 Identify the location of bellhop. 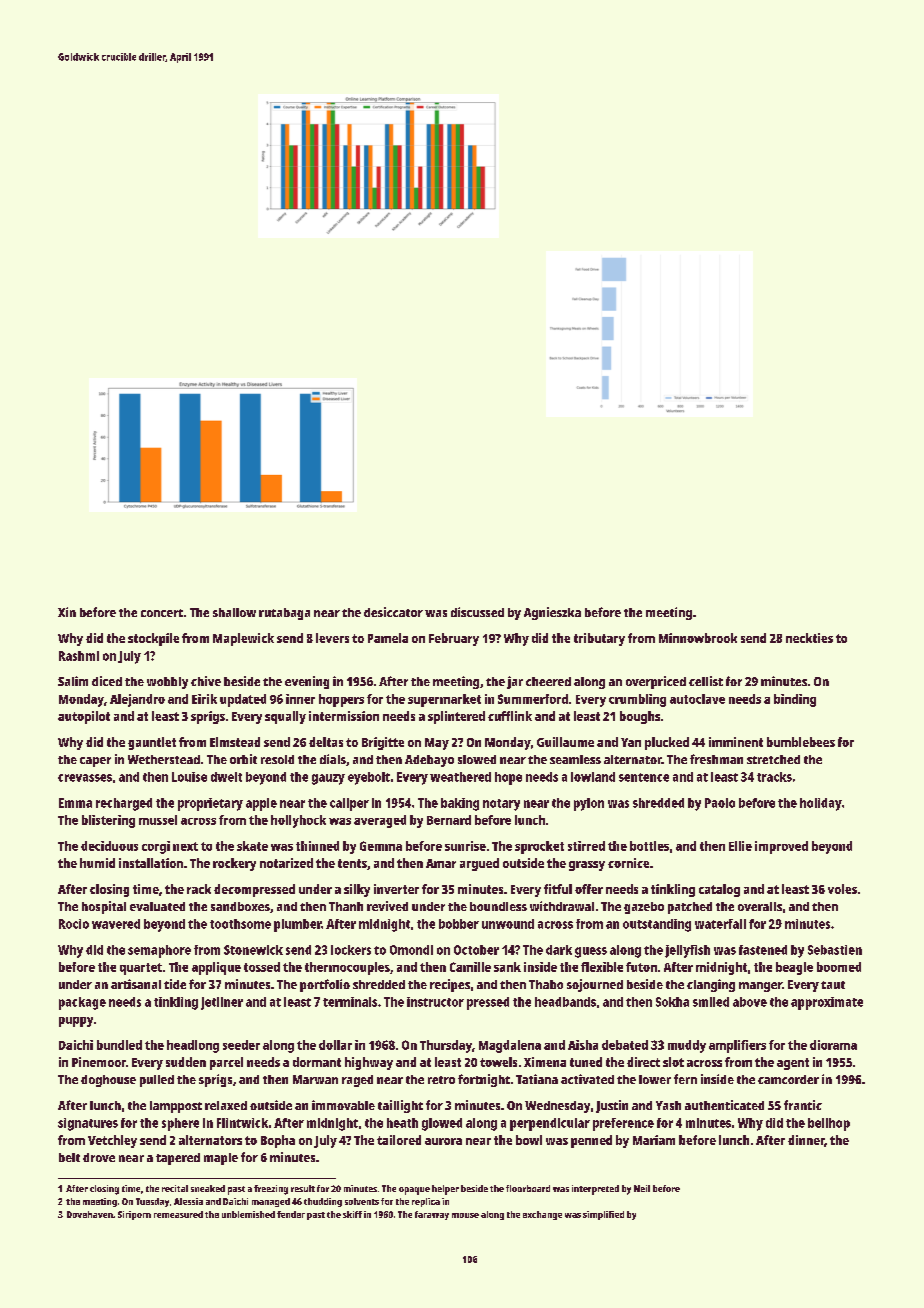
(829, 1124).
